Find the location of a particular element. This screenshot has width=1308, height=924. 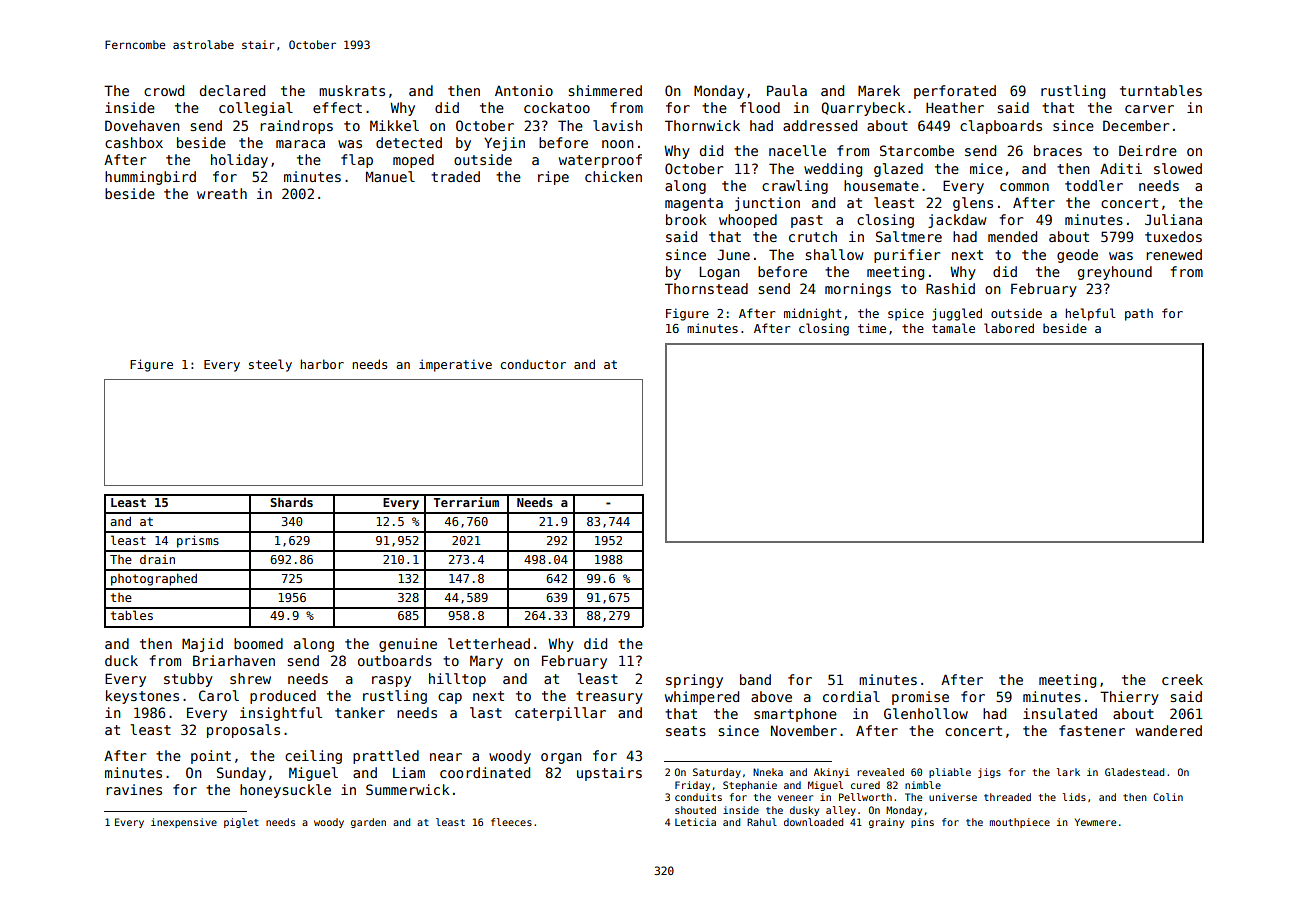

Dovehaven is located at coordinates (142, 125).
